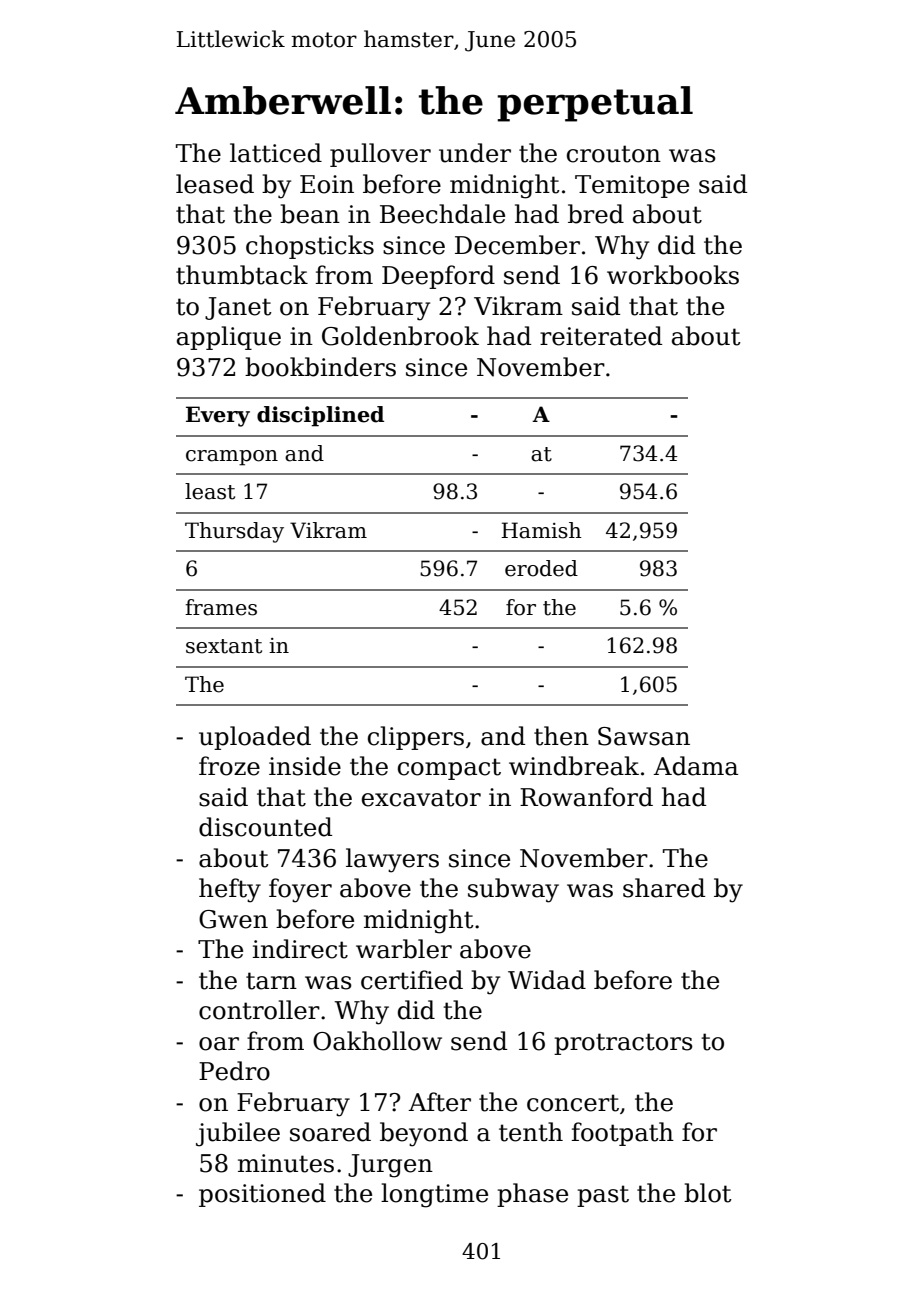 The height and width of the screenshot is (1311, 924). Describe the element at coordinates (673, 275) in the screenshot. I see `workbooks` at that location.
